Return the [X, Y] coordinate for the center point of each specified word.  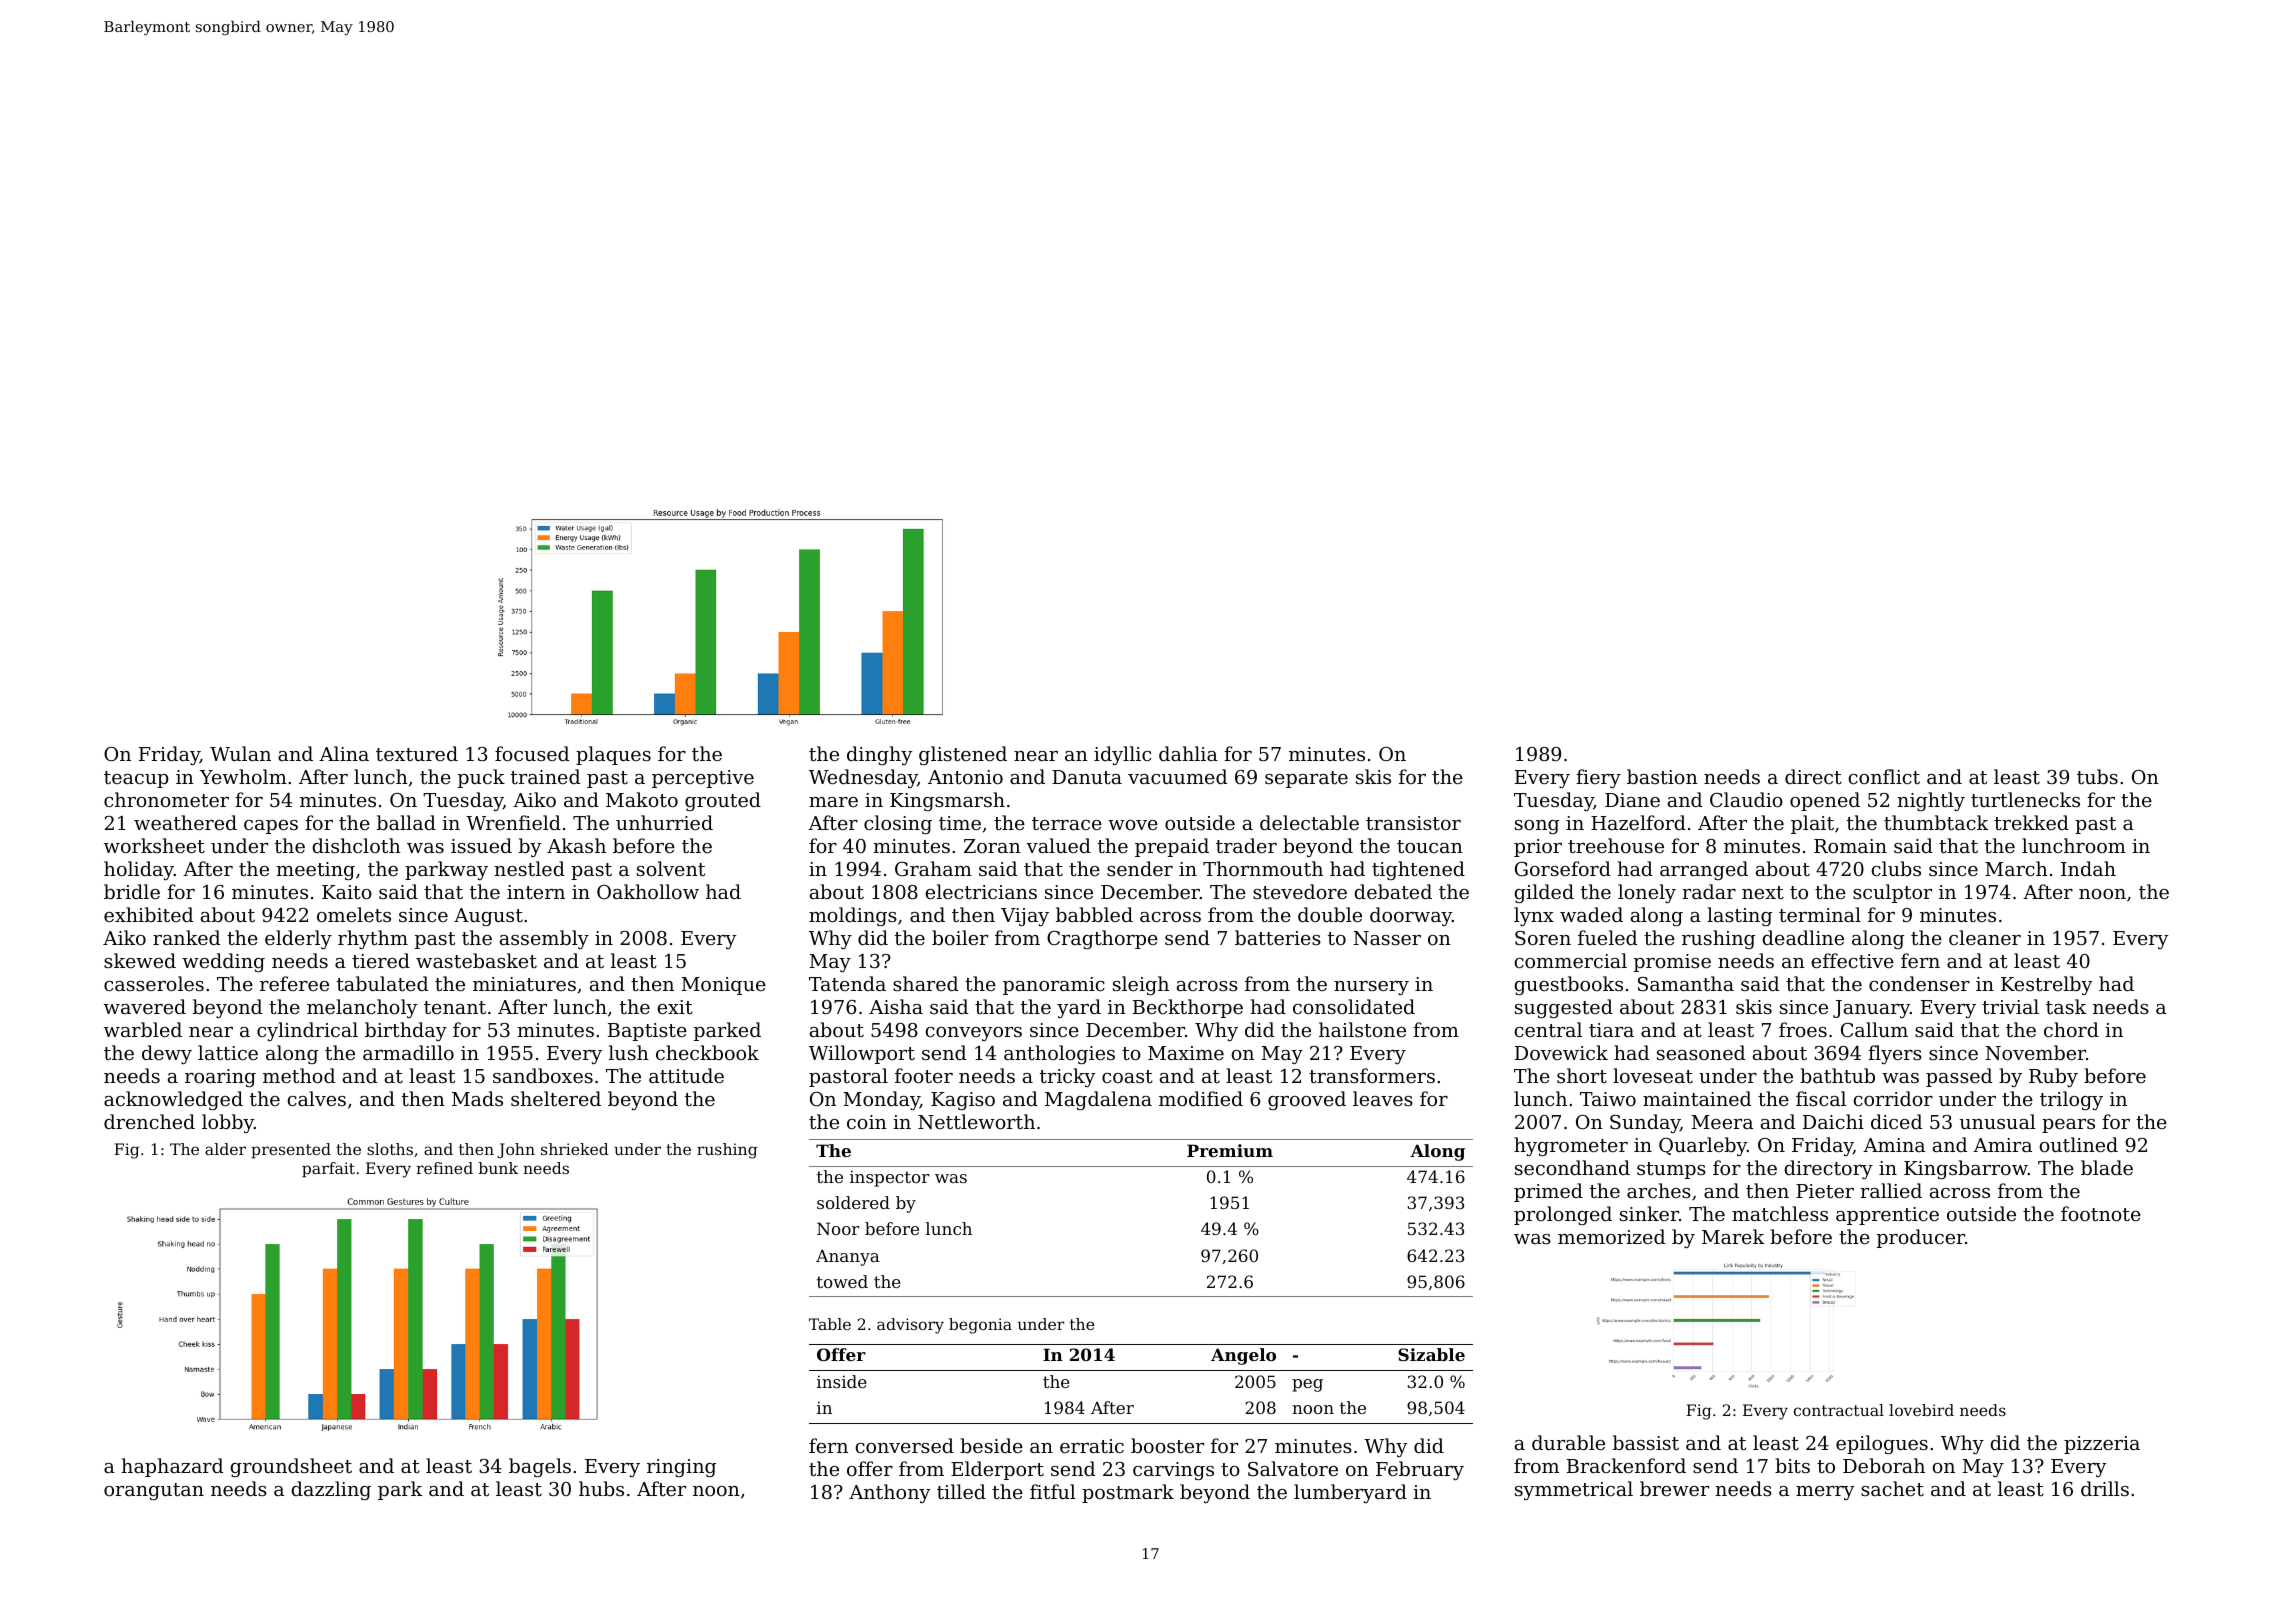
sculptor [1892, 893]
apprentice [1887, 1216]
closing [898, 824]
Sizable [1431, 1354]
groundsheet [291, 1467]
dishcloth [356, 845]
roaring [220, 1078]
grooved [1307, 1100]
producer [1921, 1238]
